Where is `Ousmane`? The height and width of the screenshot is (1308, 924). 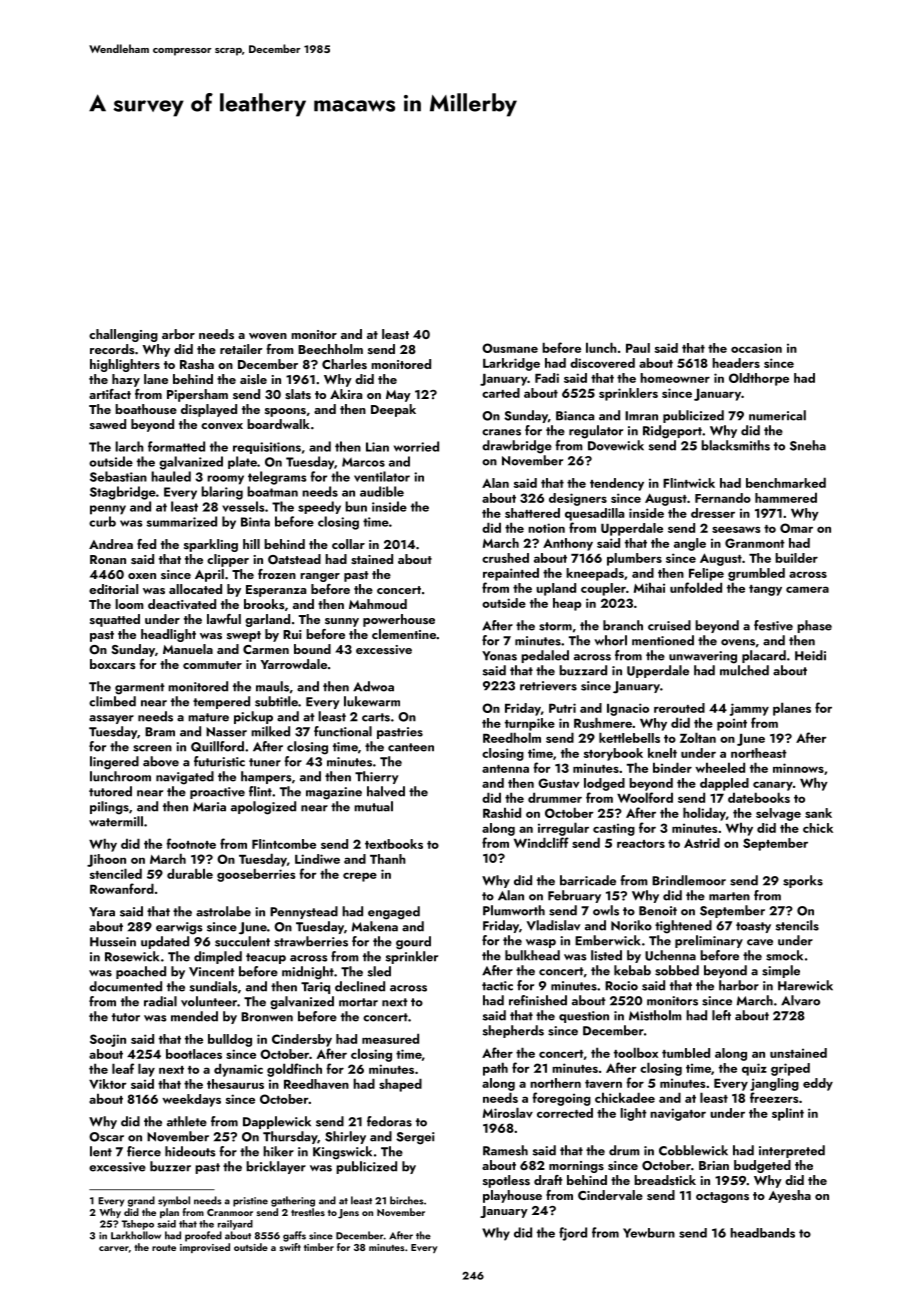
Ousmane is located at coordinates (510, 348).
